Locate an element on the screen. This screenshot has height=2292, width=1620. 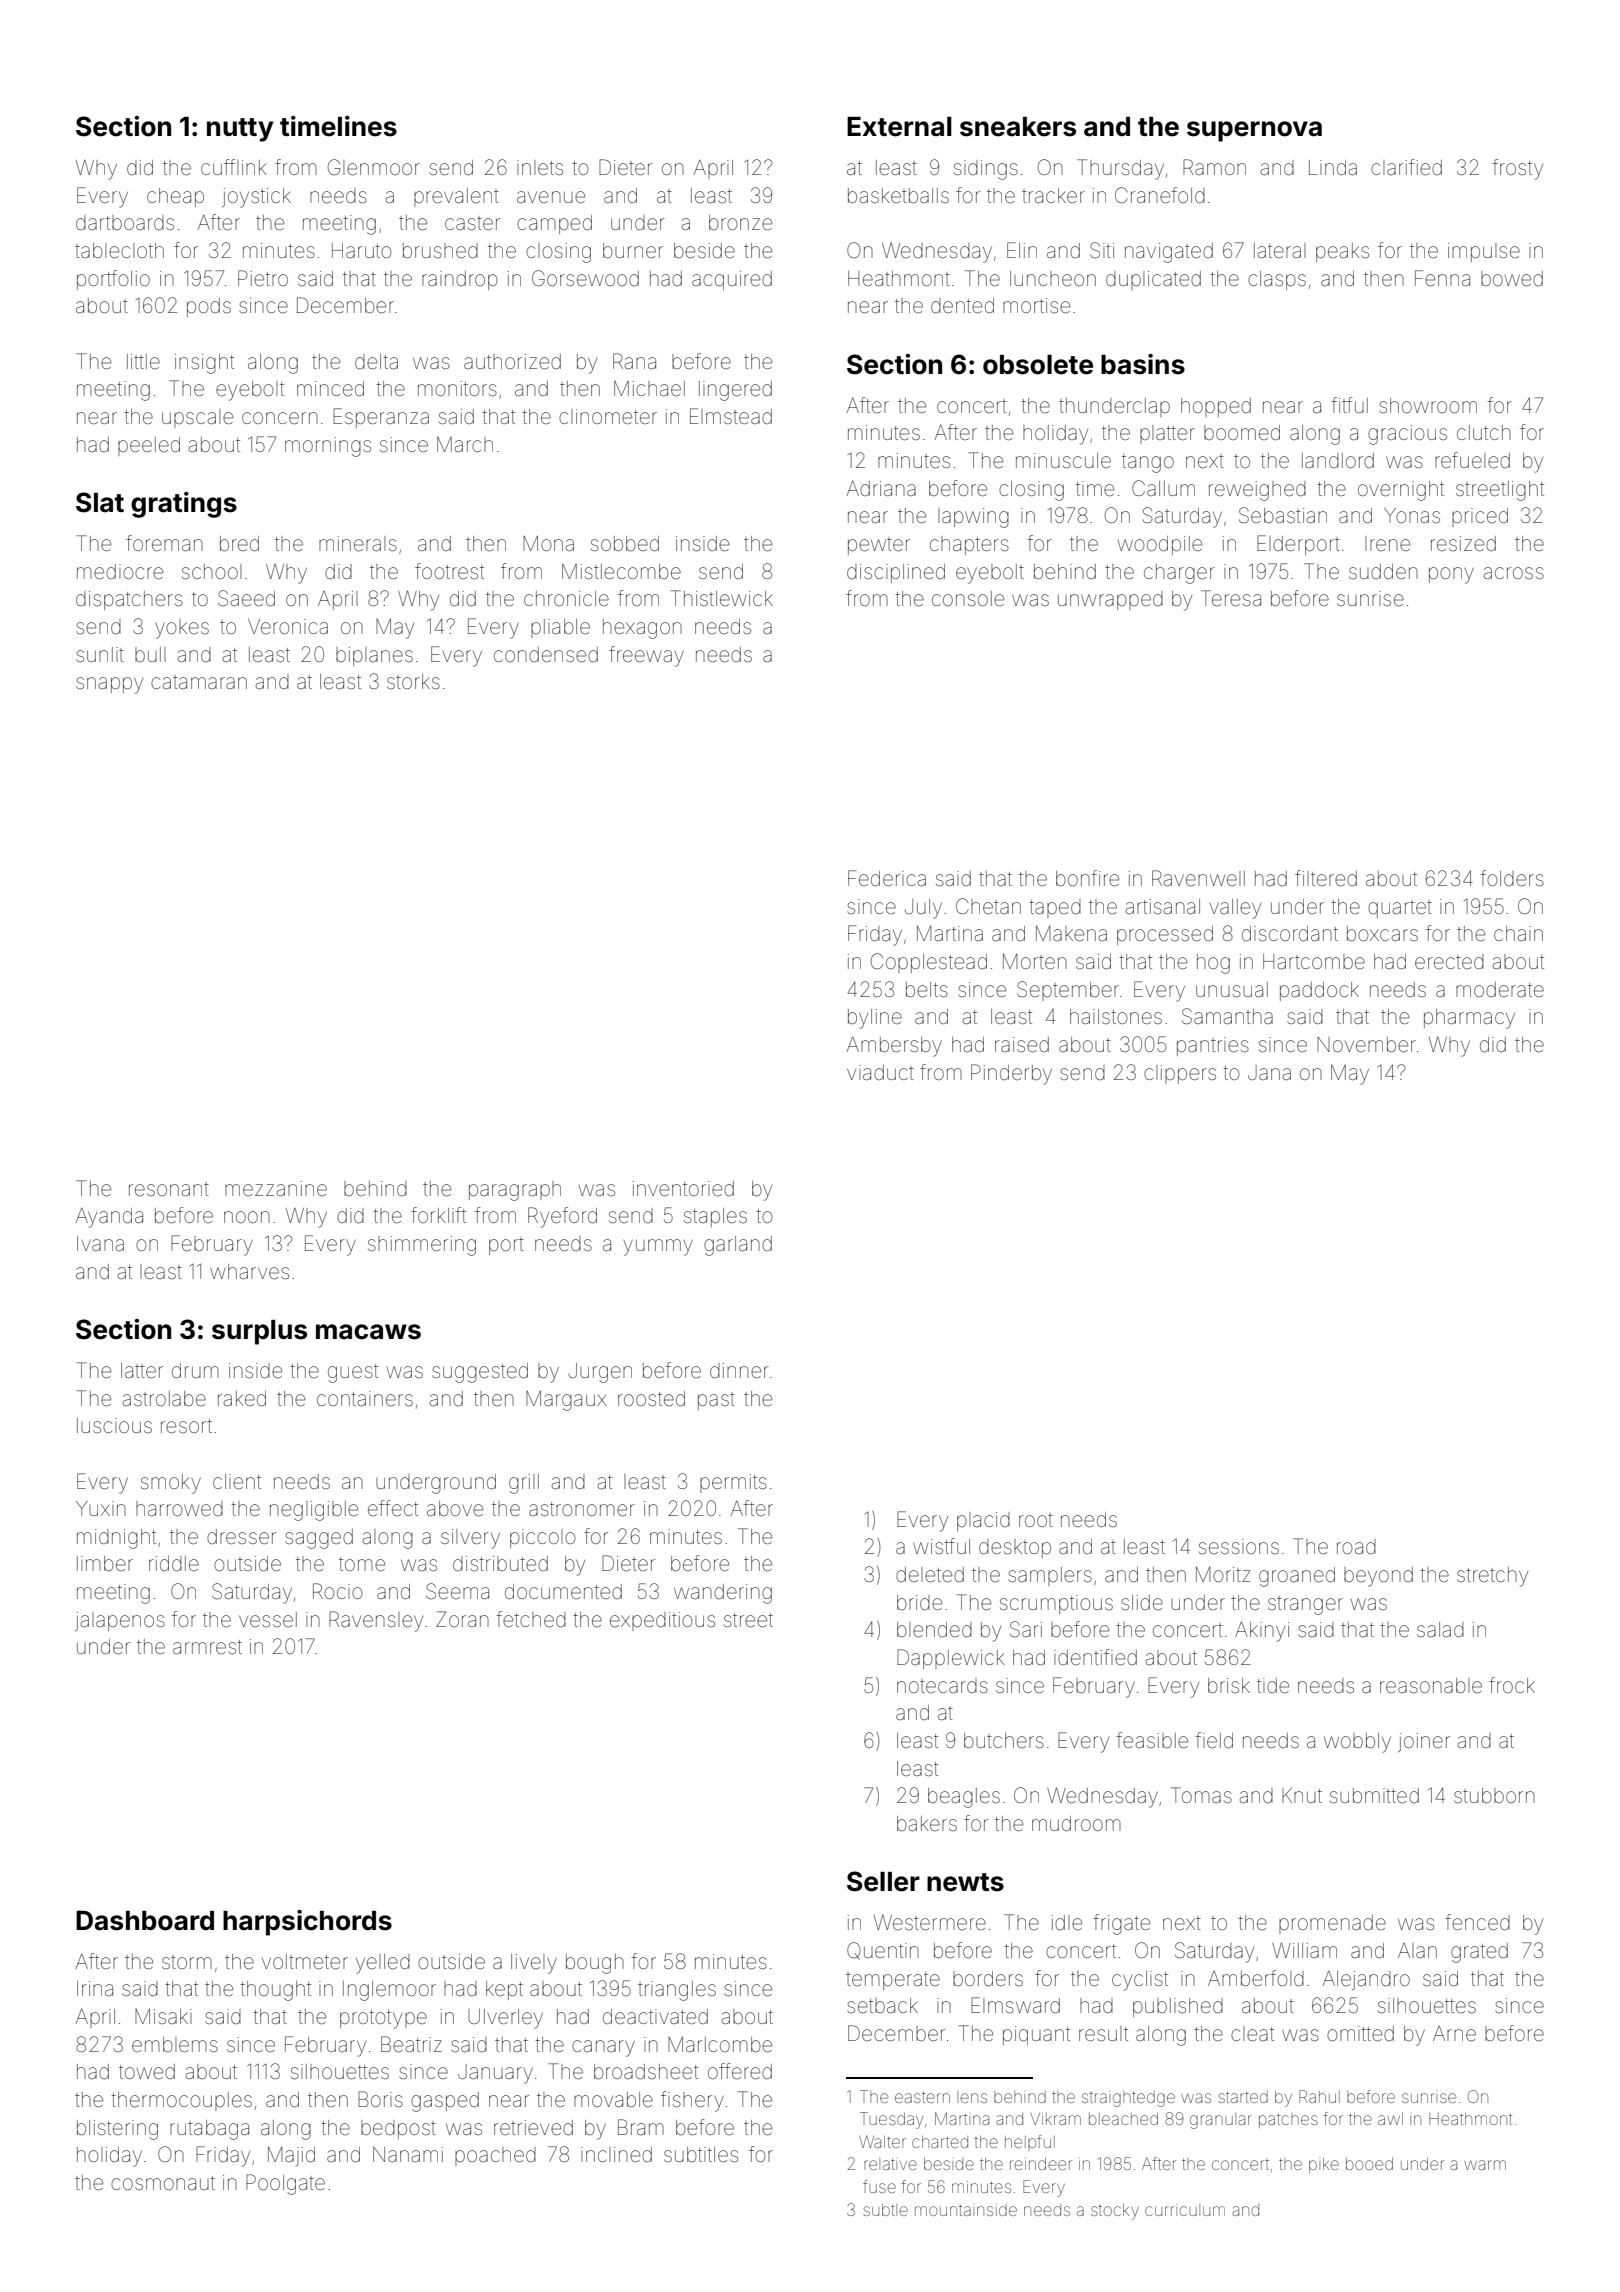
November is located at coordinates (1366, 1045).
